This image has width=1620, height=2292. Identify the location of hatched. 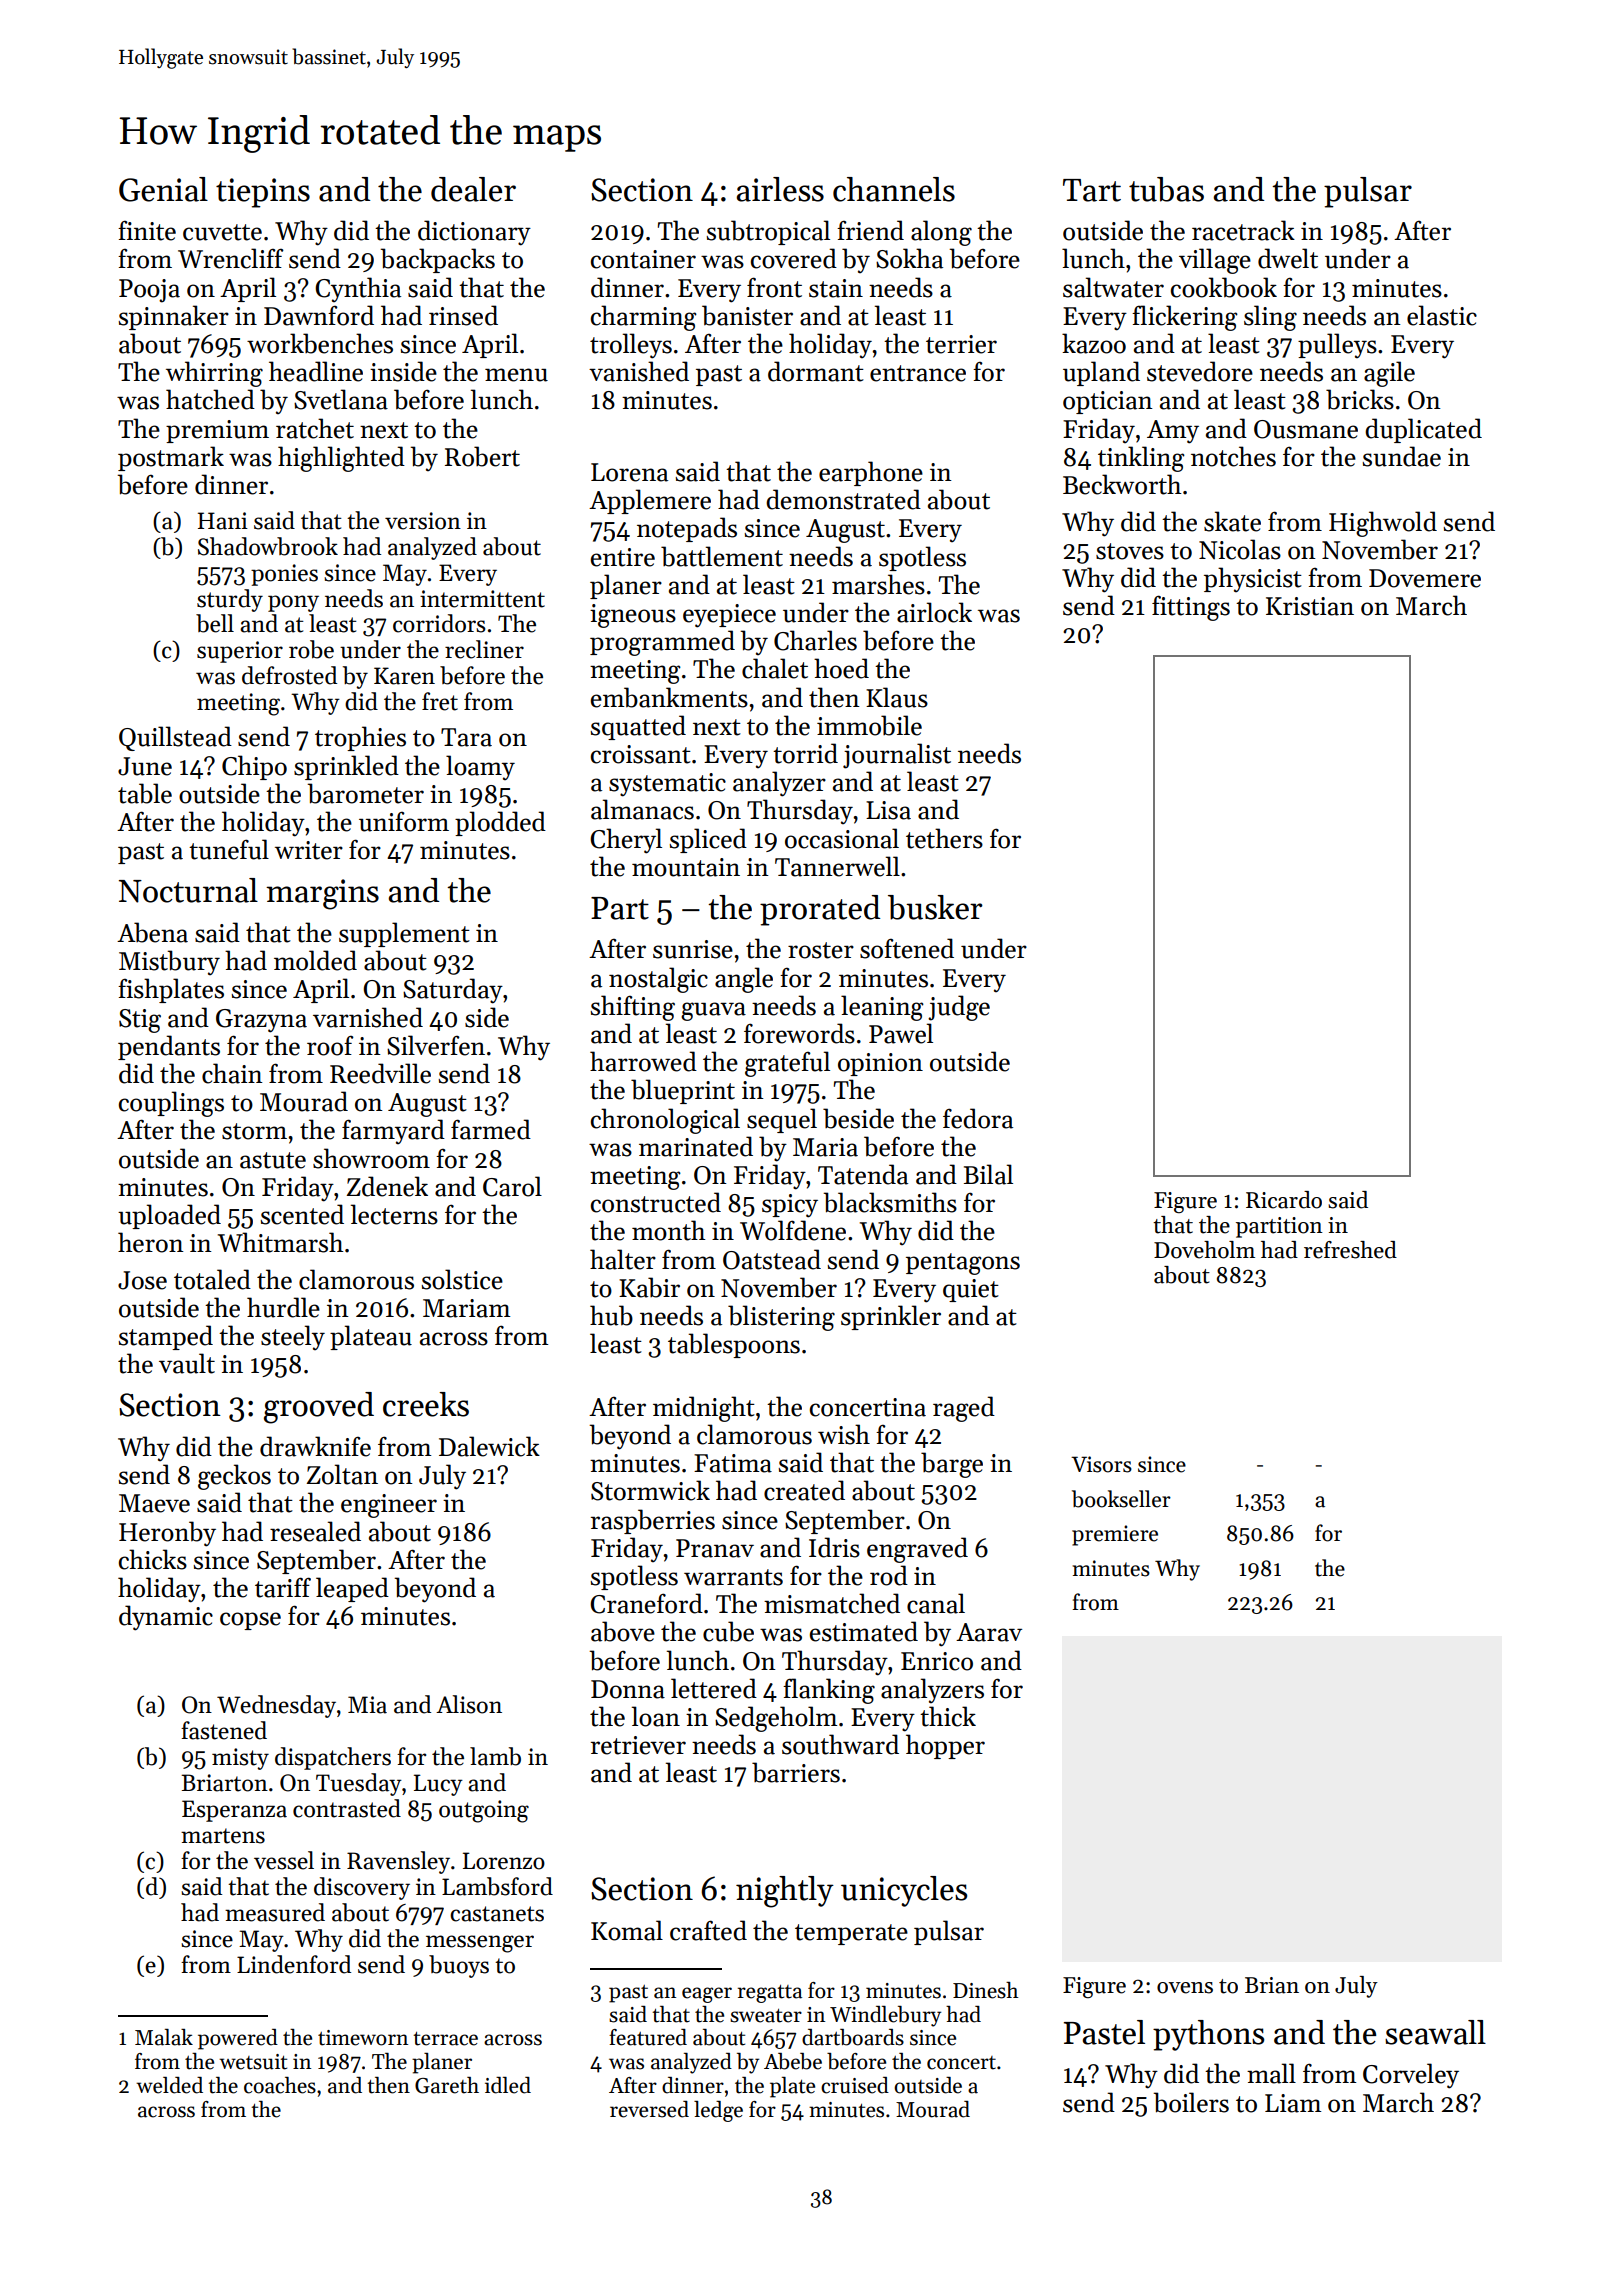
(210, 399).
